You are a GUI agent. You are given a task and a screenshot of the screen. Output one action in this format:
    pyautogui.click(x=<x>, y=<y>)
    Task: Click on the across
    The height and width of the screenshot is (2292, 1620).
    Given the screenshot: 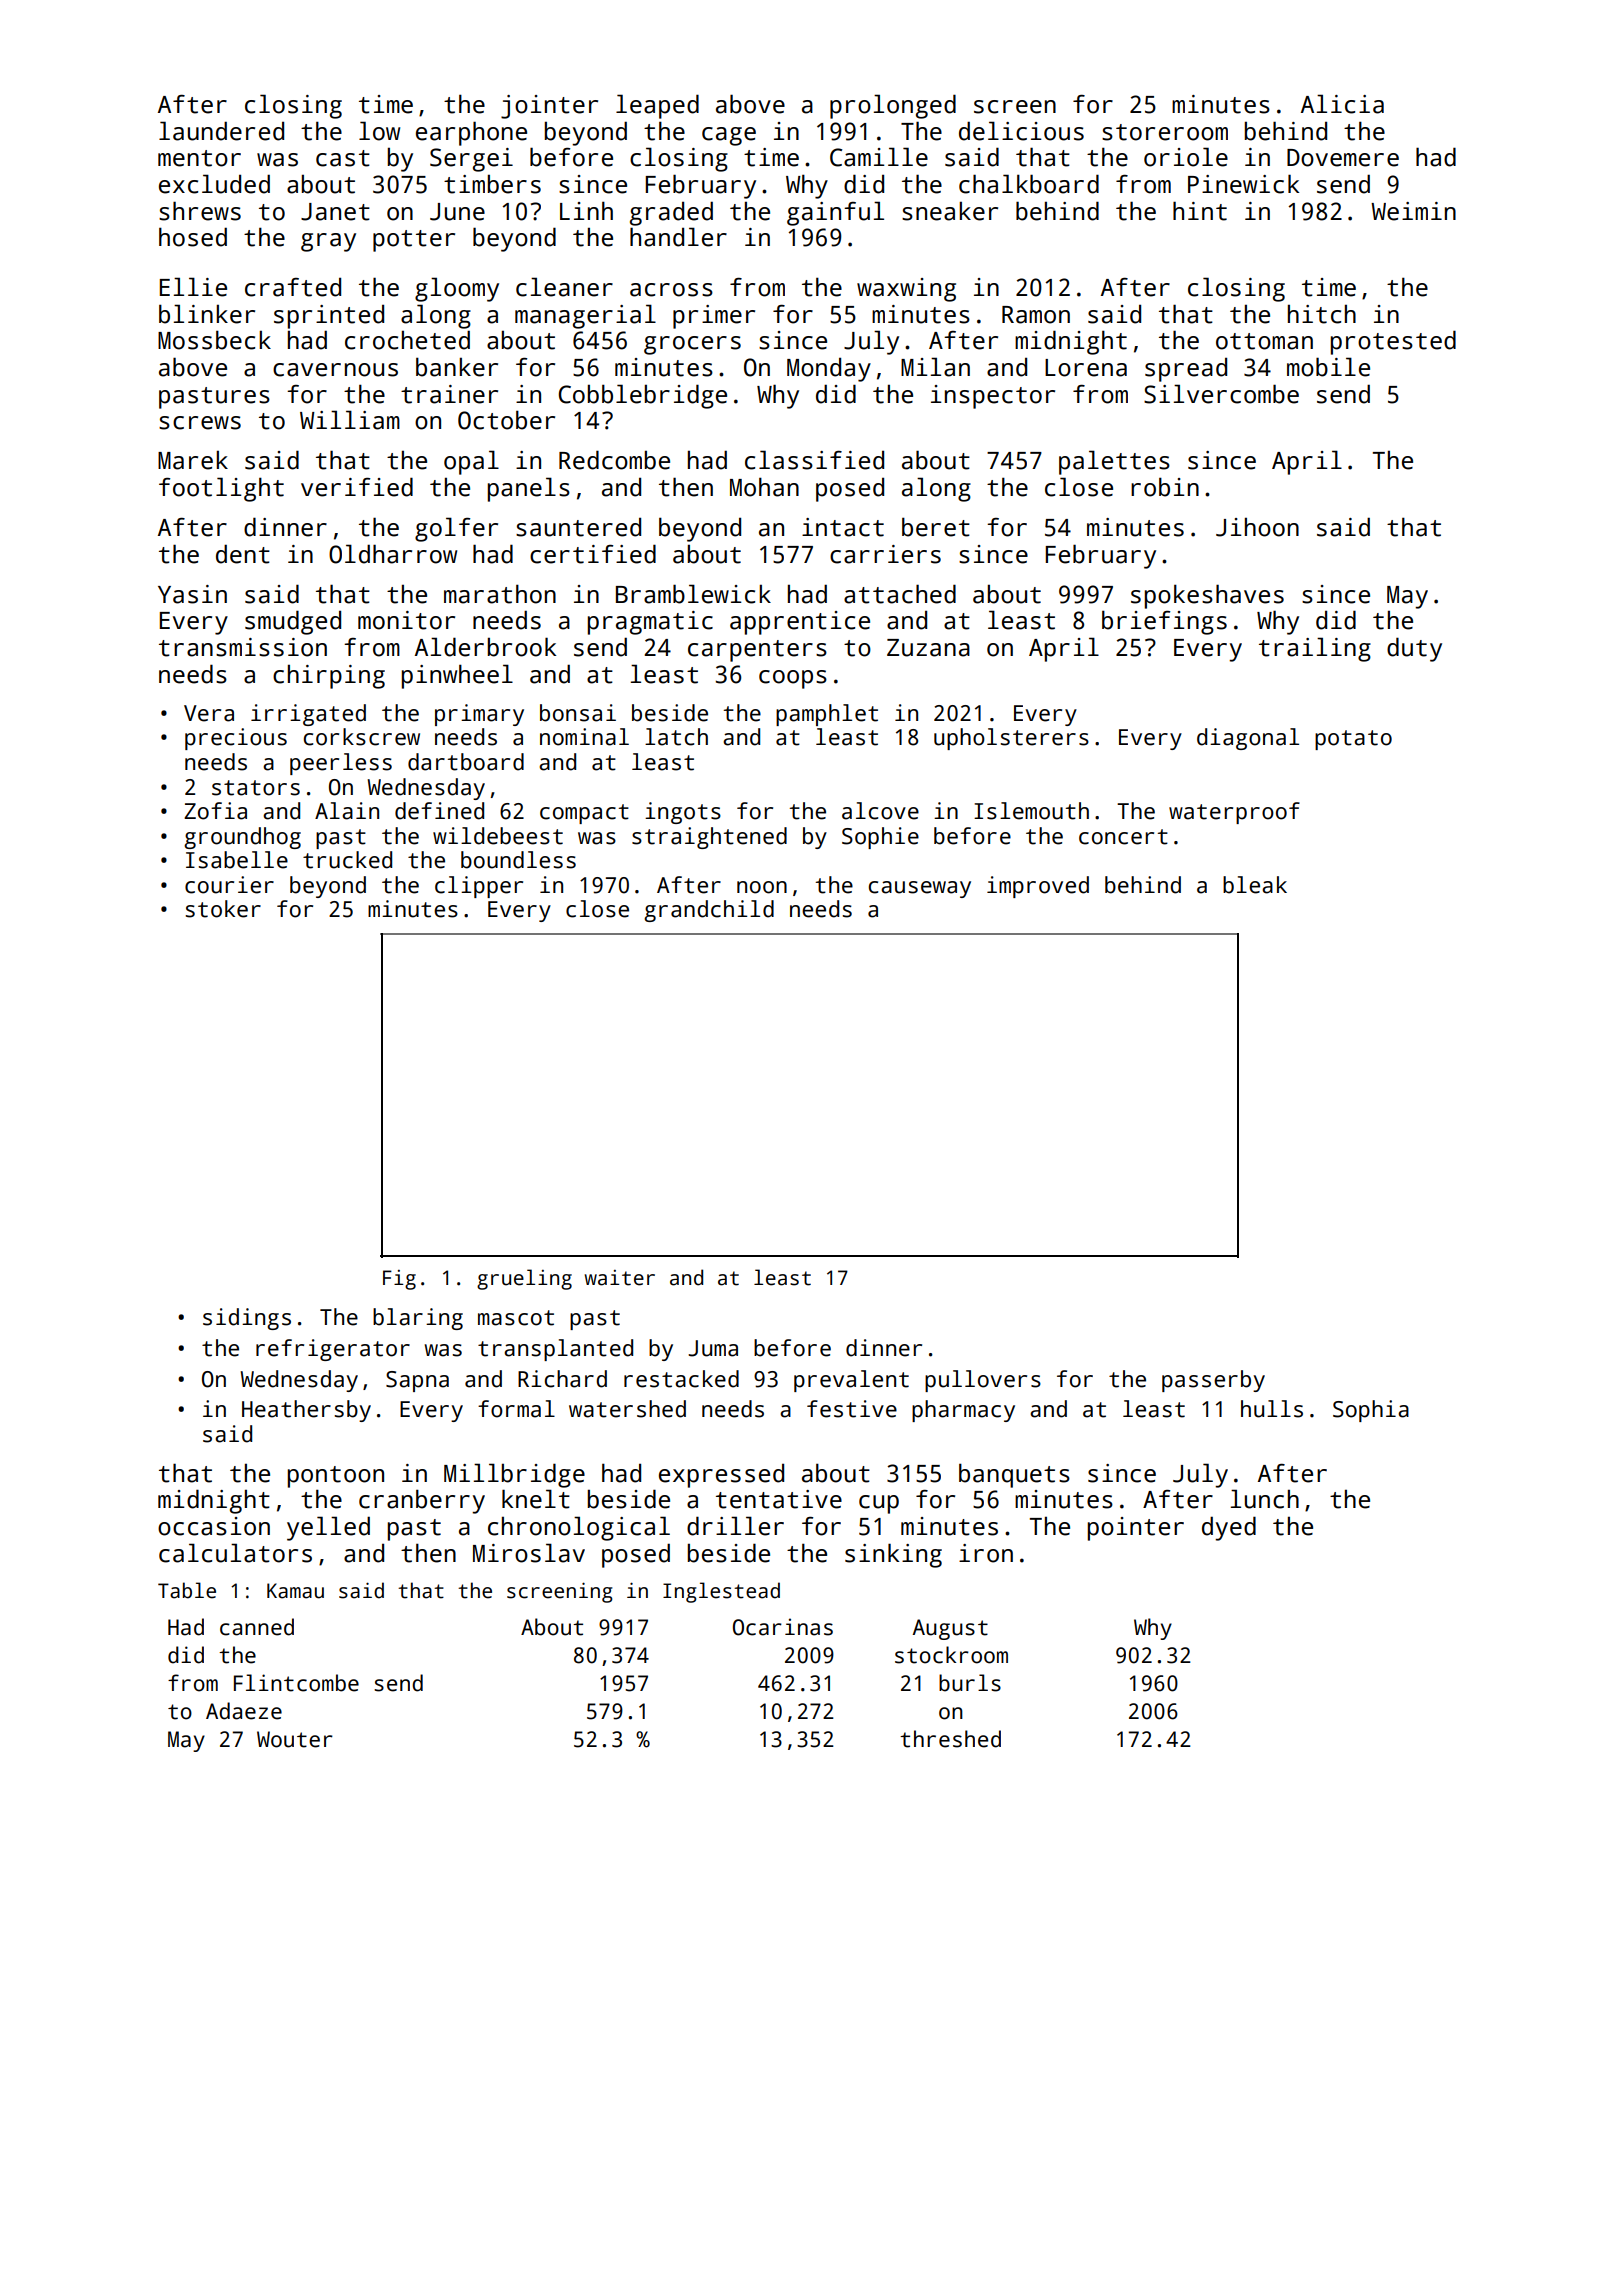 What is the action you would take?
    pyautogui.click(x=671, y=290)
